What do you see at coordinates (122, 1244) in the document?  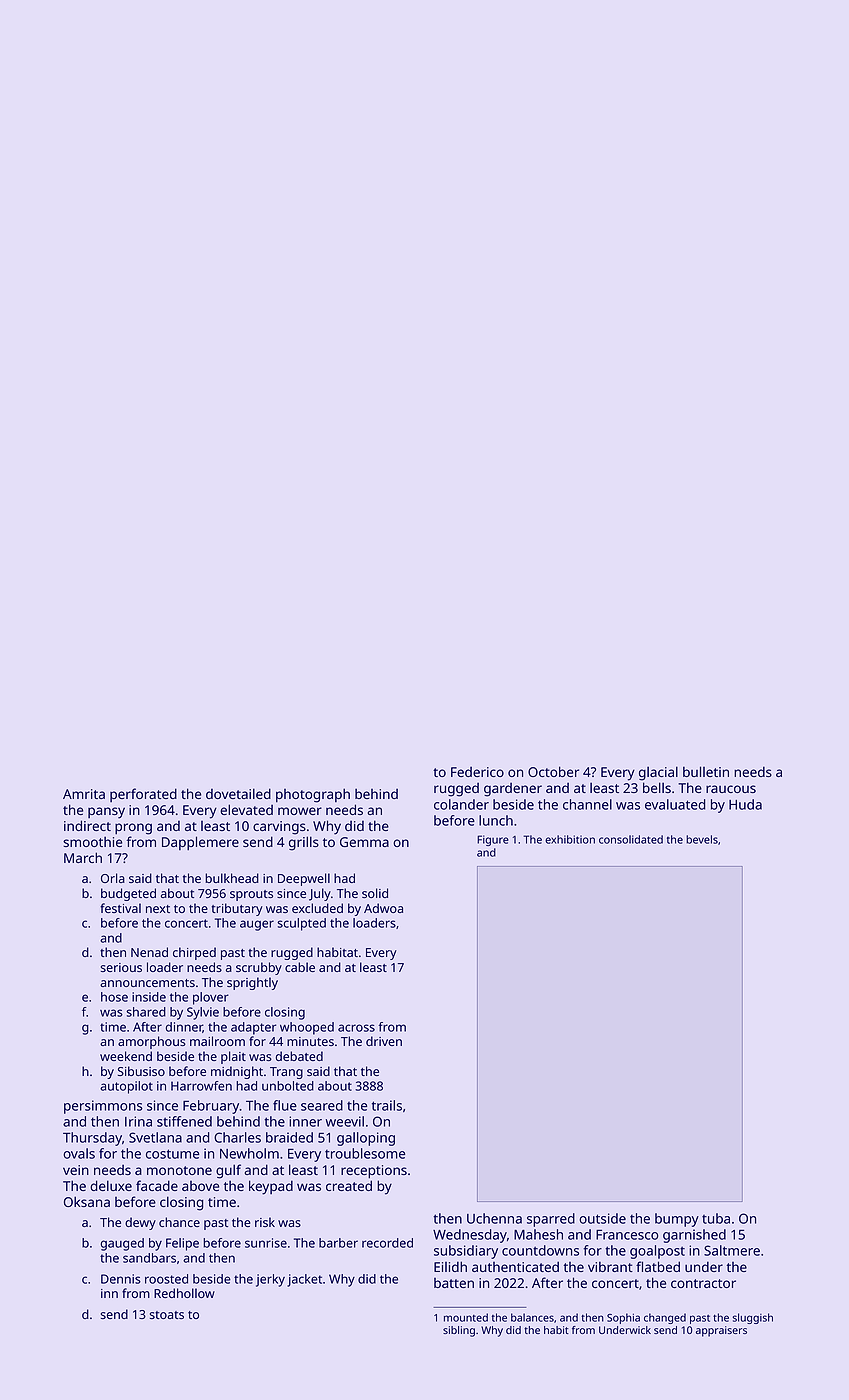 I see `gauged` at bounding box center [122, 1244].
